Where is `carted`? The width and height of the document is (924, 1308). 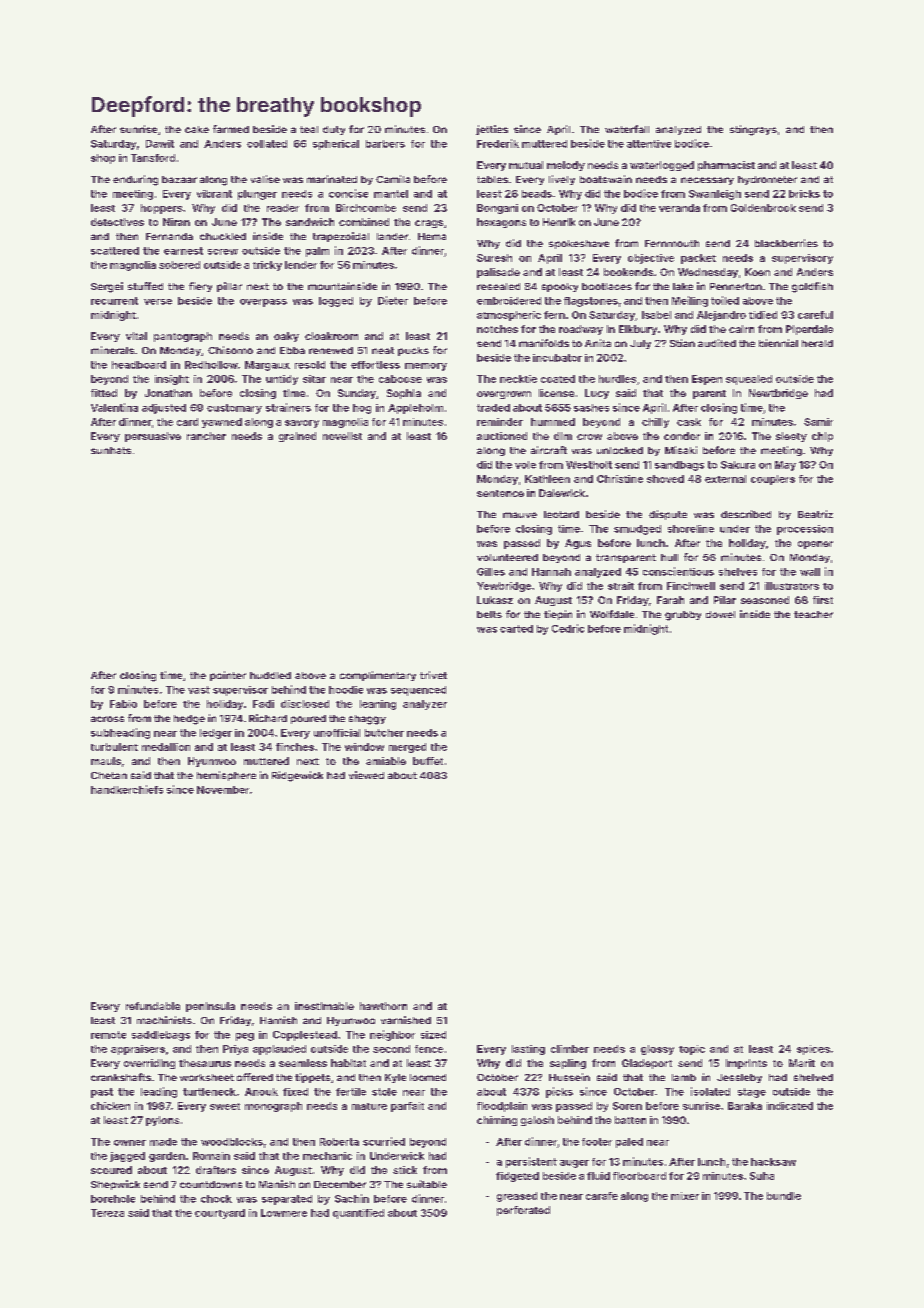
carted is located at coordinates (516, 629).
